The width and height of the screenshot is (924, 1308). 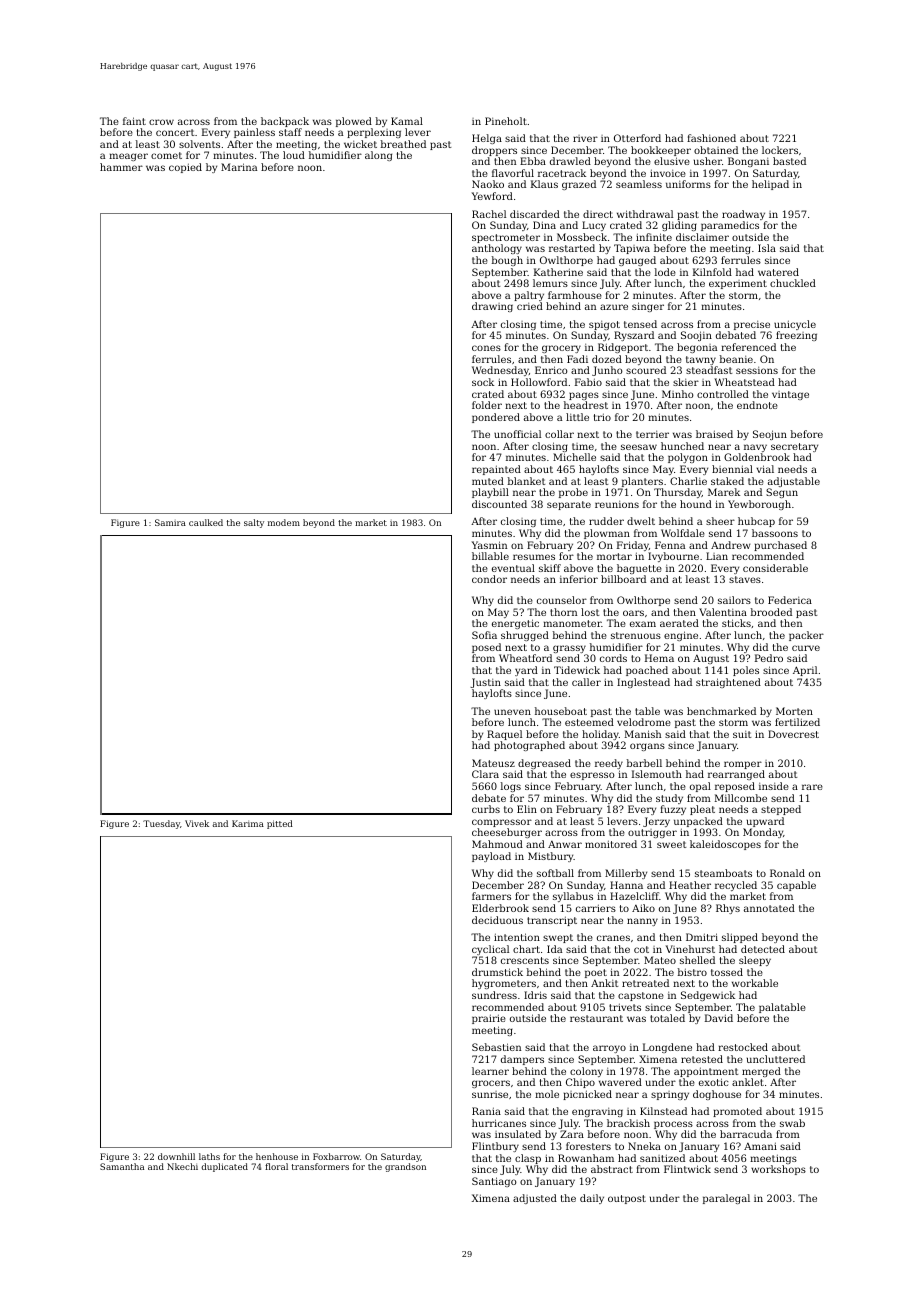 What do you see at coordinates (182, 1166) in the screenshot?
I see `Nkechi` at bounding box center [182, 1166].
